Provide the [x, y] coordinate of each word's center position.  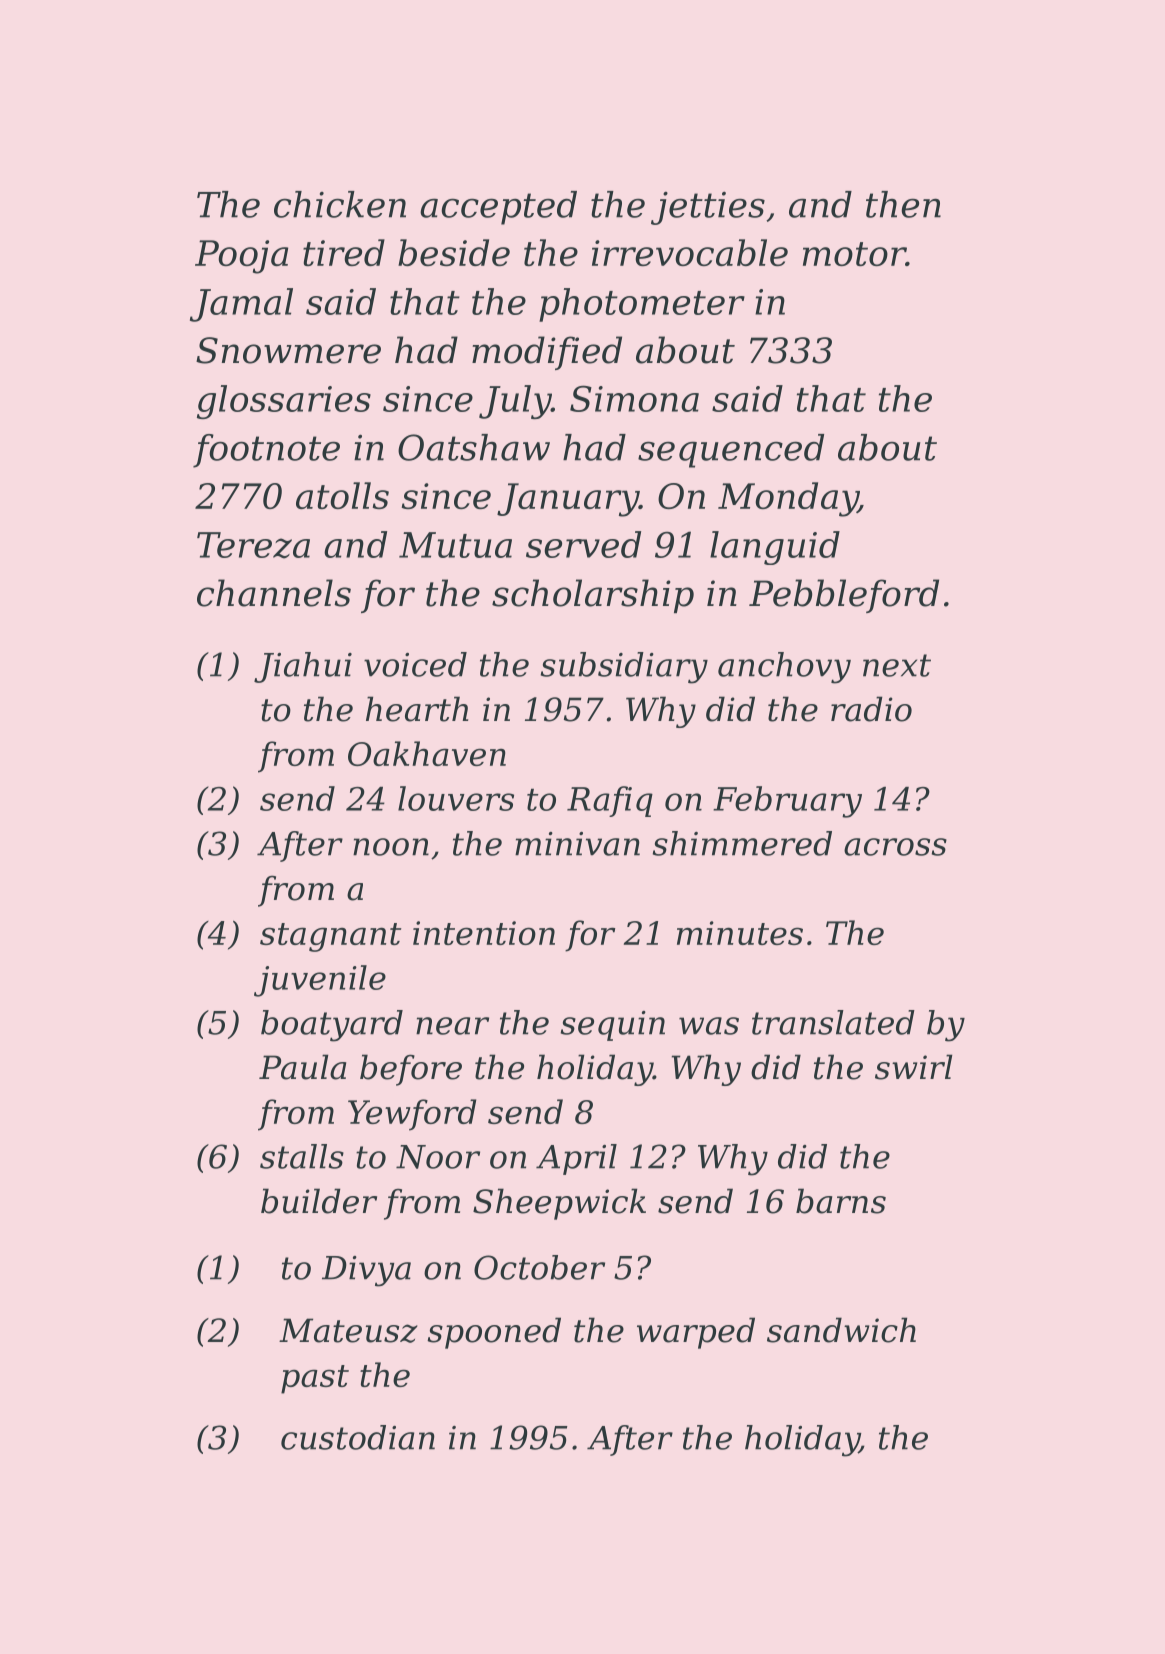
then [903, 204]
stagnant [330, 937]
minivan [577, 844]
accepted [498, 208]
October [539, 1267]
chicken [340, 204]
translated [833, 1022]
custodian [358, 1437]
